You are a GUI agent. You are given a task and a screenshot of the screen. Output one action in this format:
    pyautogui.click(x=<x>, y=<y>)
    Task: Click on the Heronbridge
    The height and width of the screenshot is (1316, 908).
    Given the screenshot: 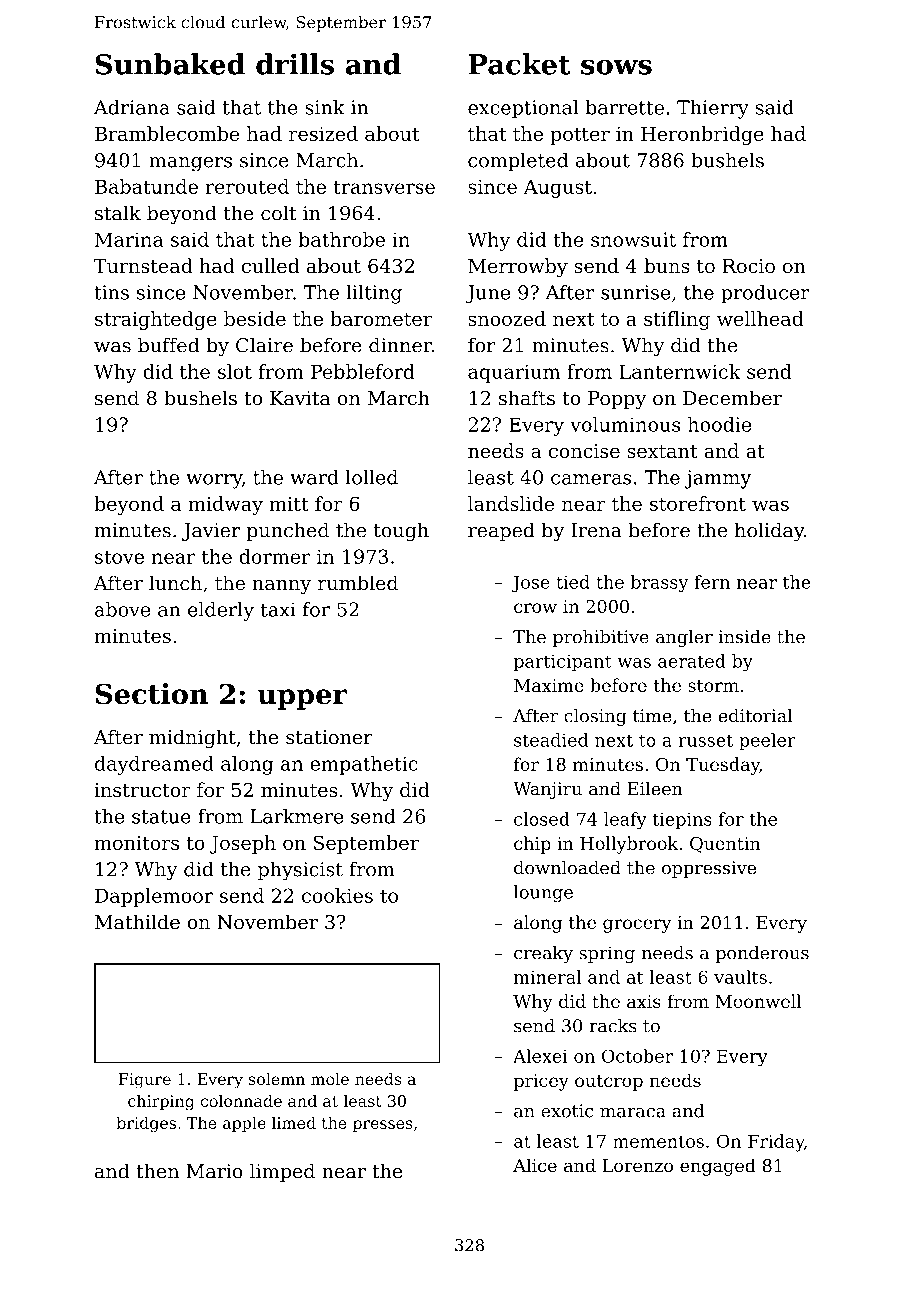 What is the action you would take?
    pyautogui.click(x=702, y=135)
